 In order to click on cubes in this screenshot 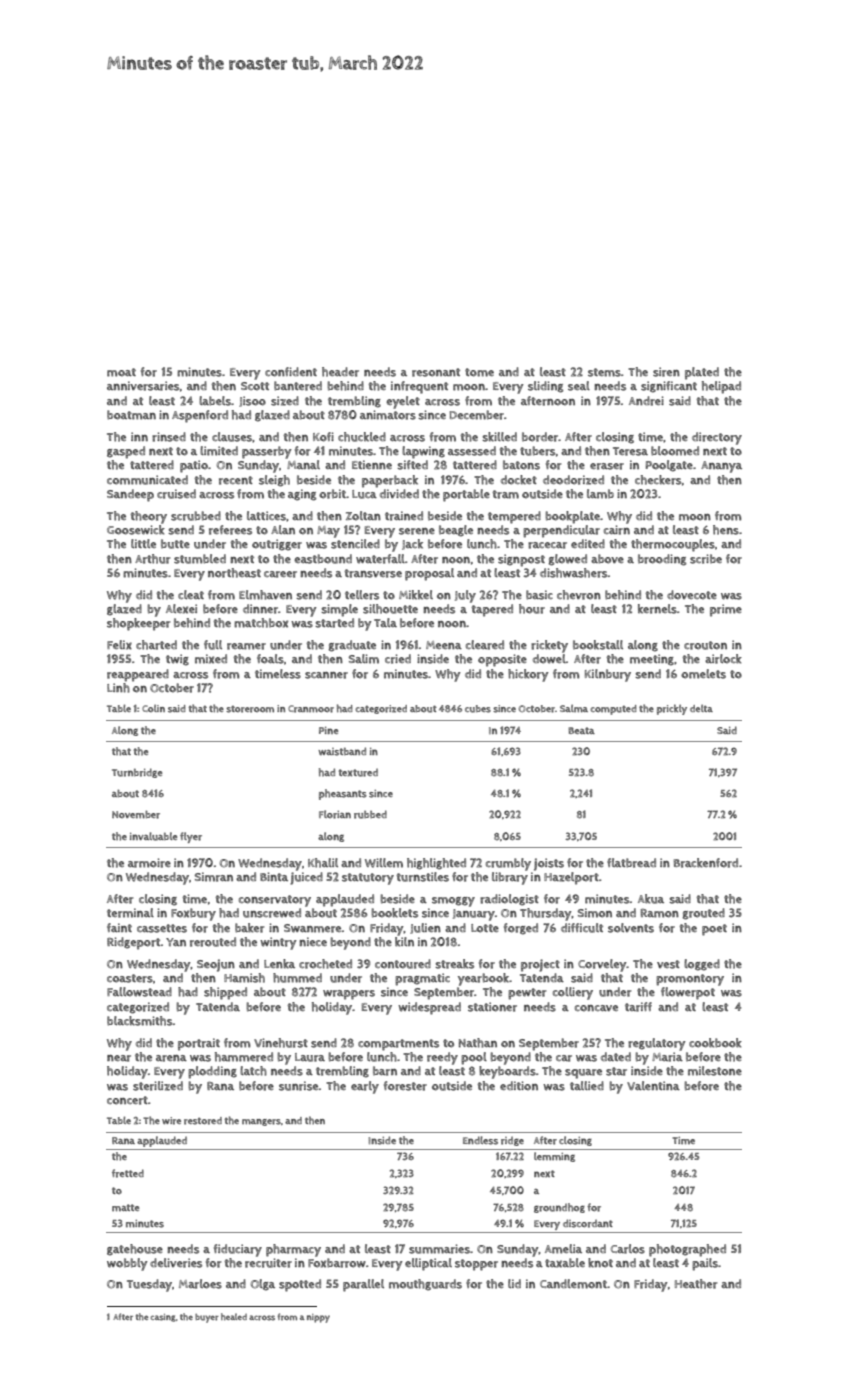, I will do `click(478, 709)`.
